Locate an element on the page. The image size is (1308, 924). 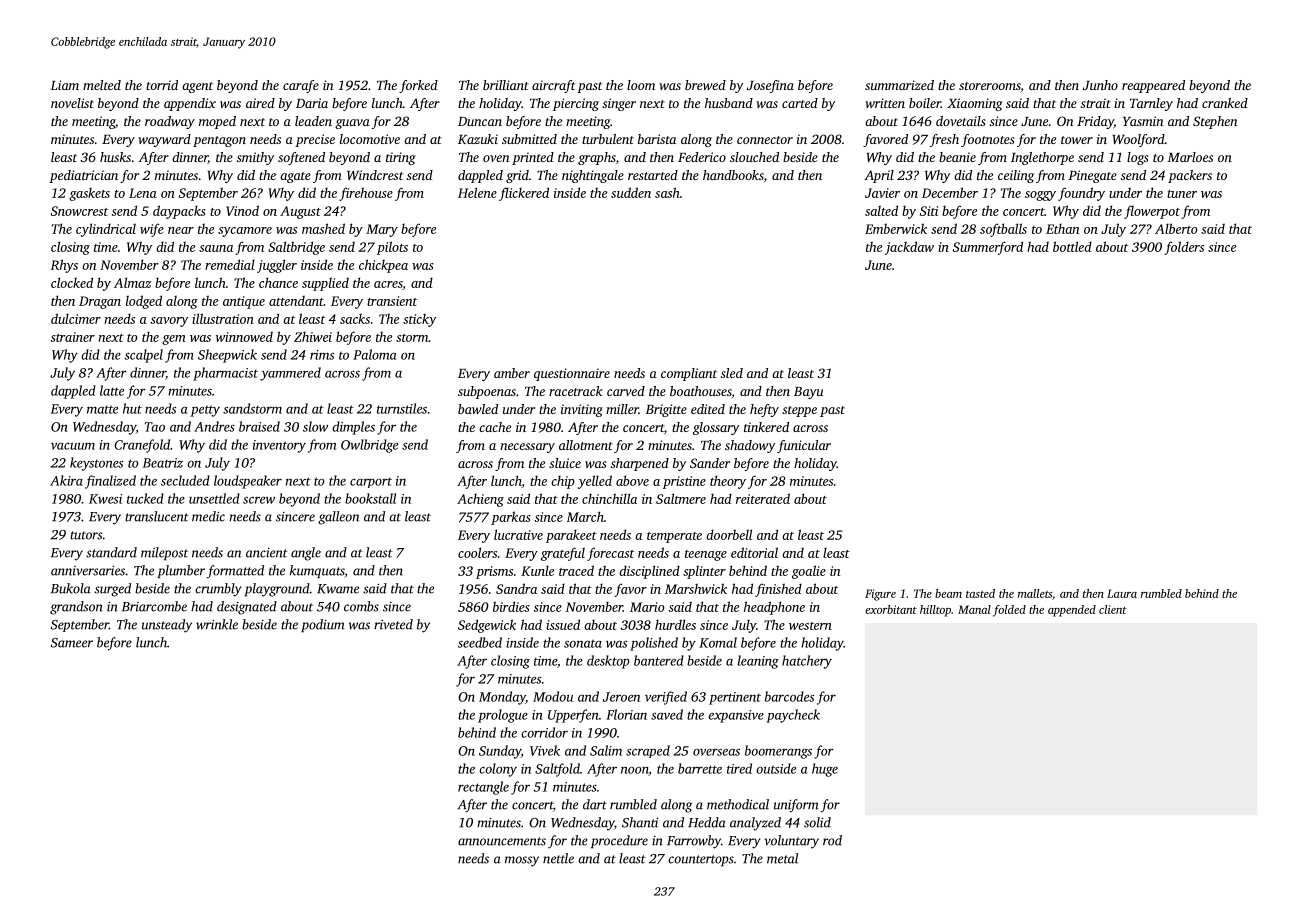
countertops is located at coordinates (701, 860).
